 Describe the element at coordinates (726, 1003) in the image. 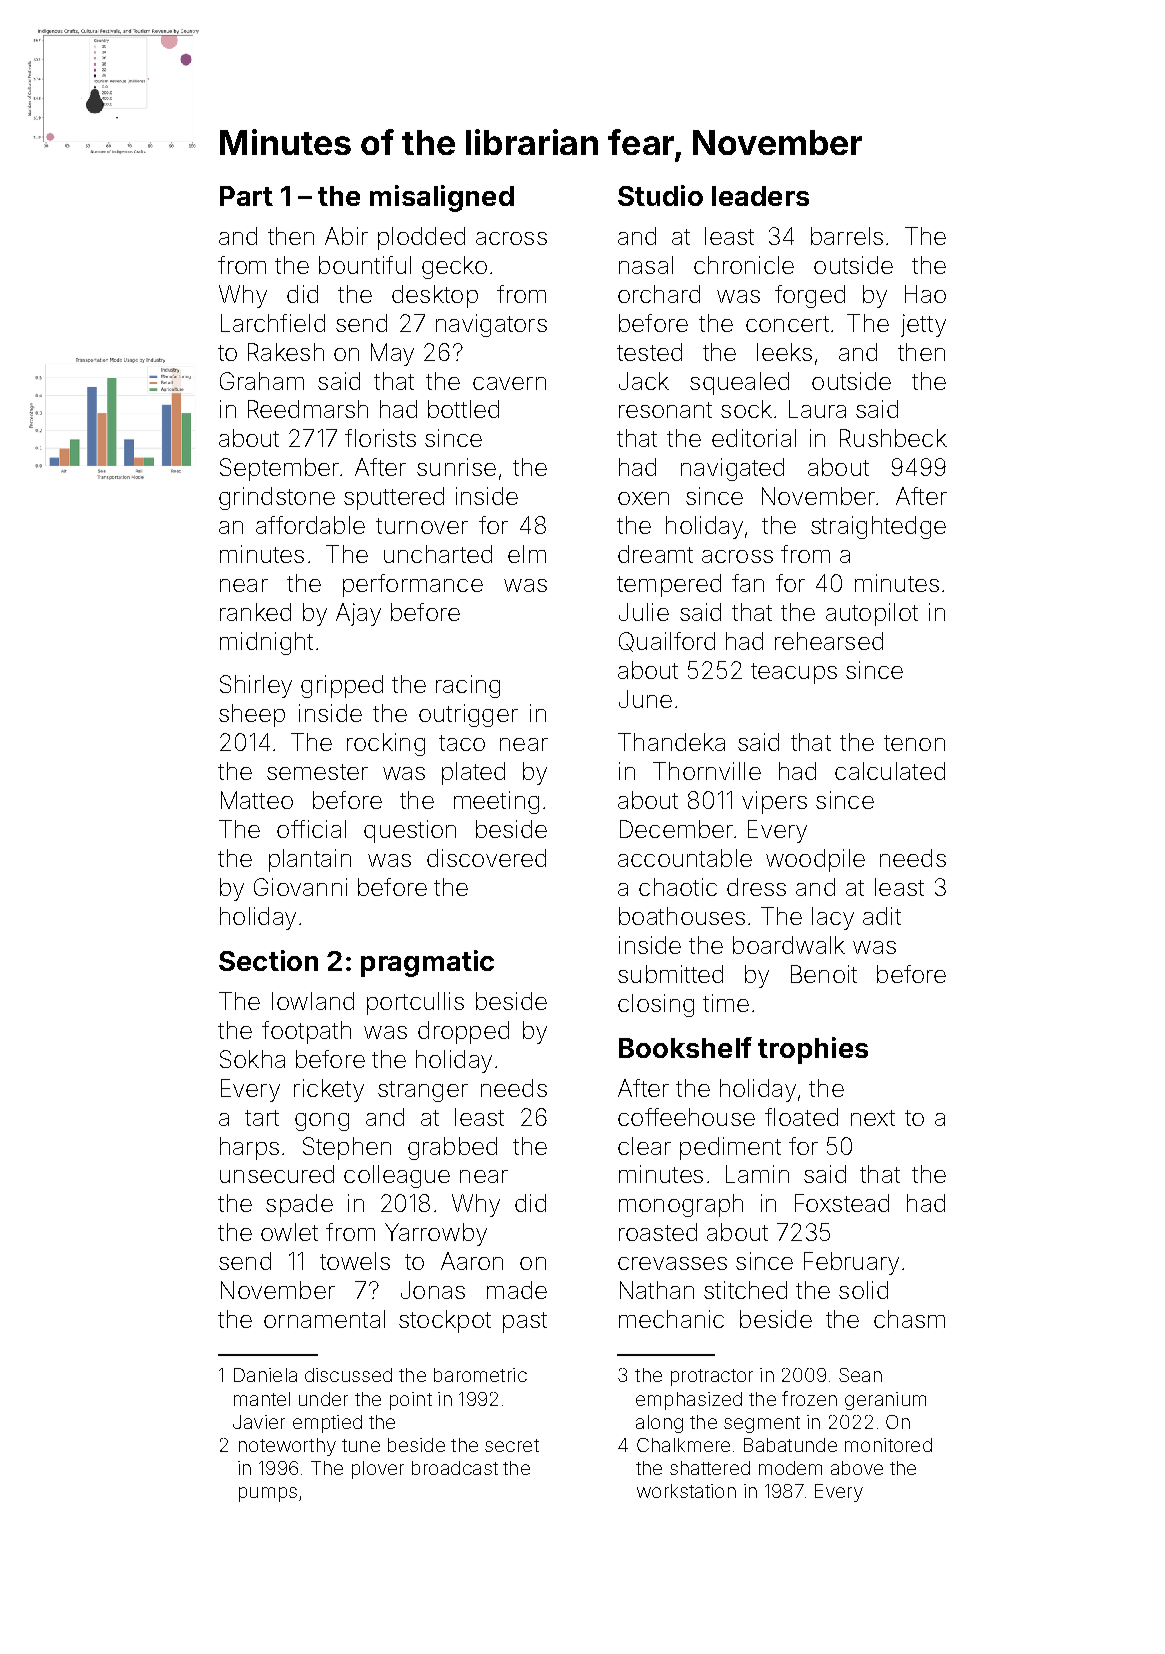

I see `time` at that location.
